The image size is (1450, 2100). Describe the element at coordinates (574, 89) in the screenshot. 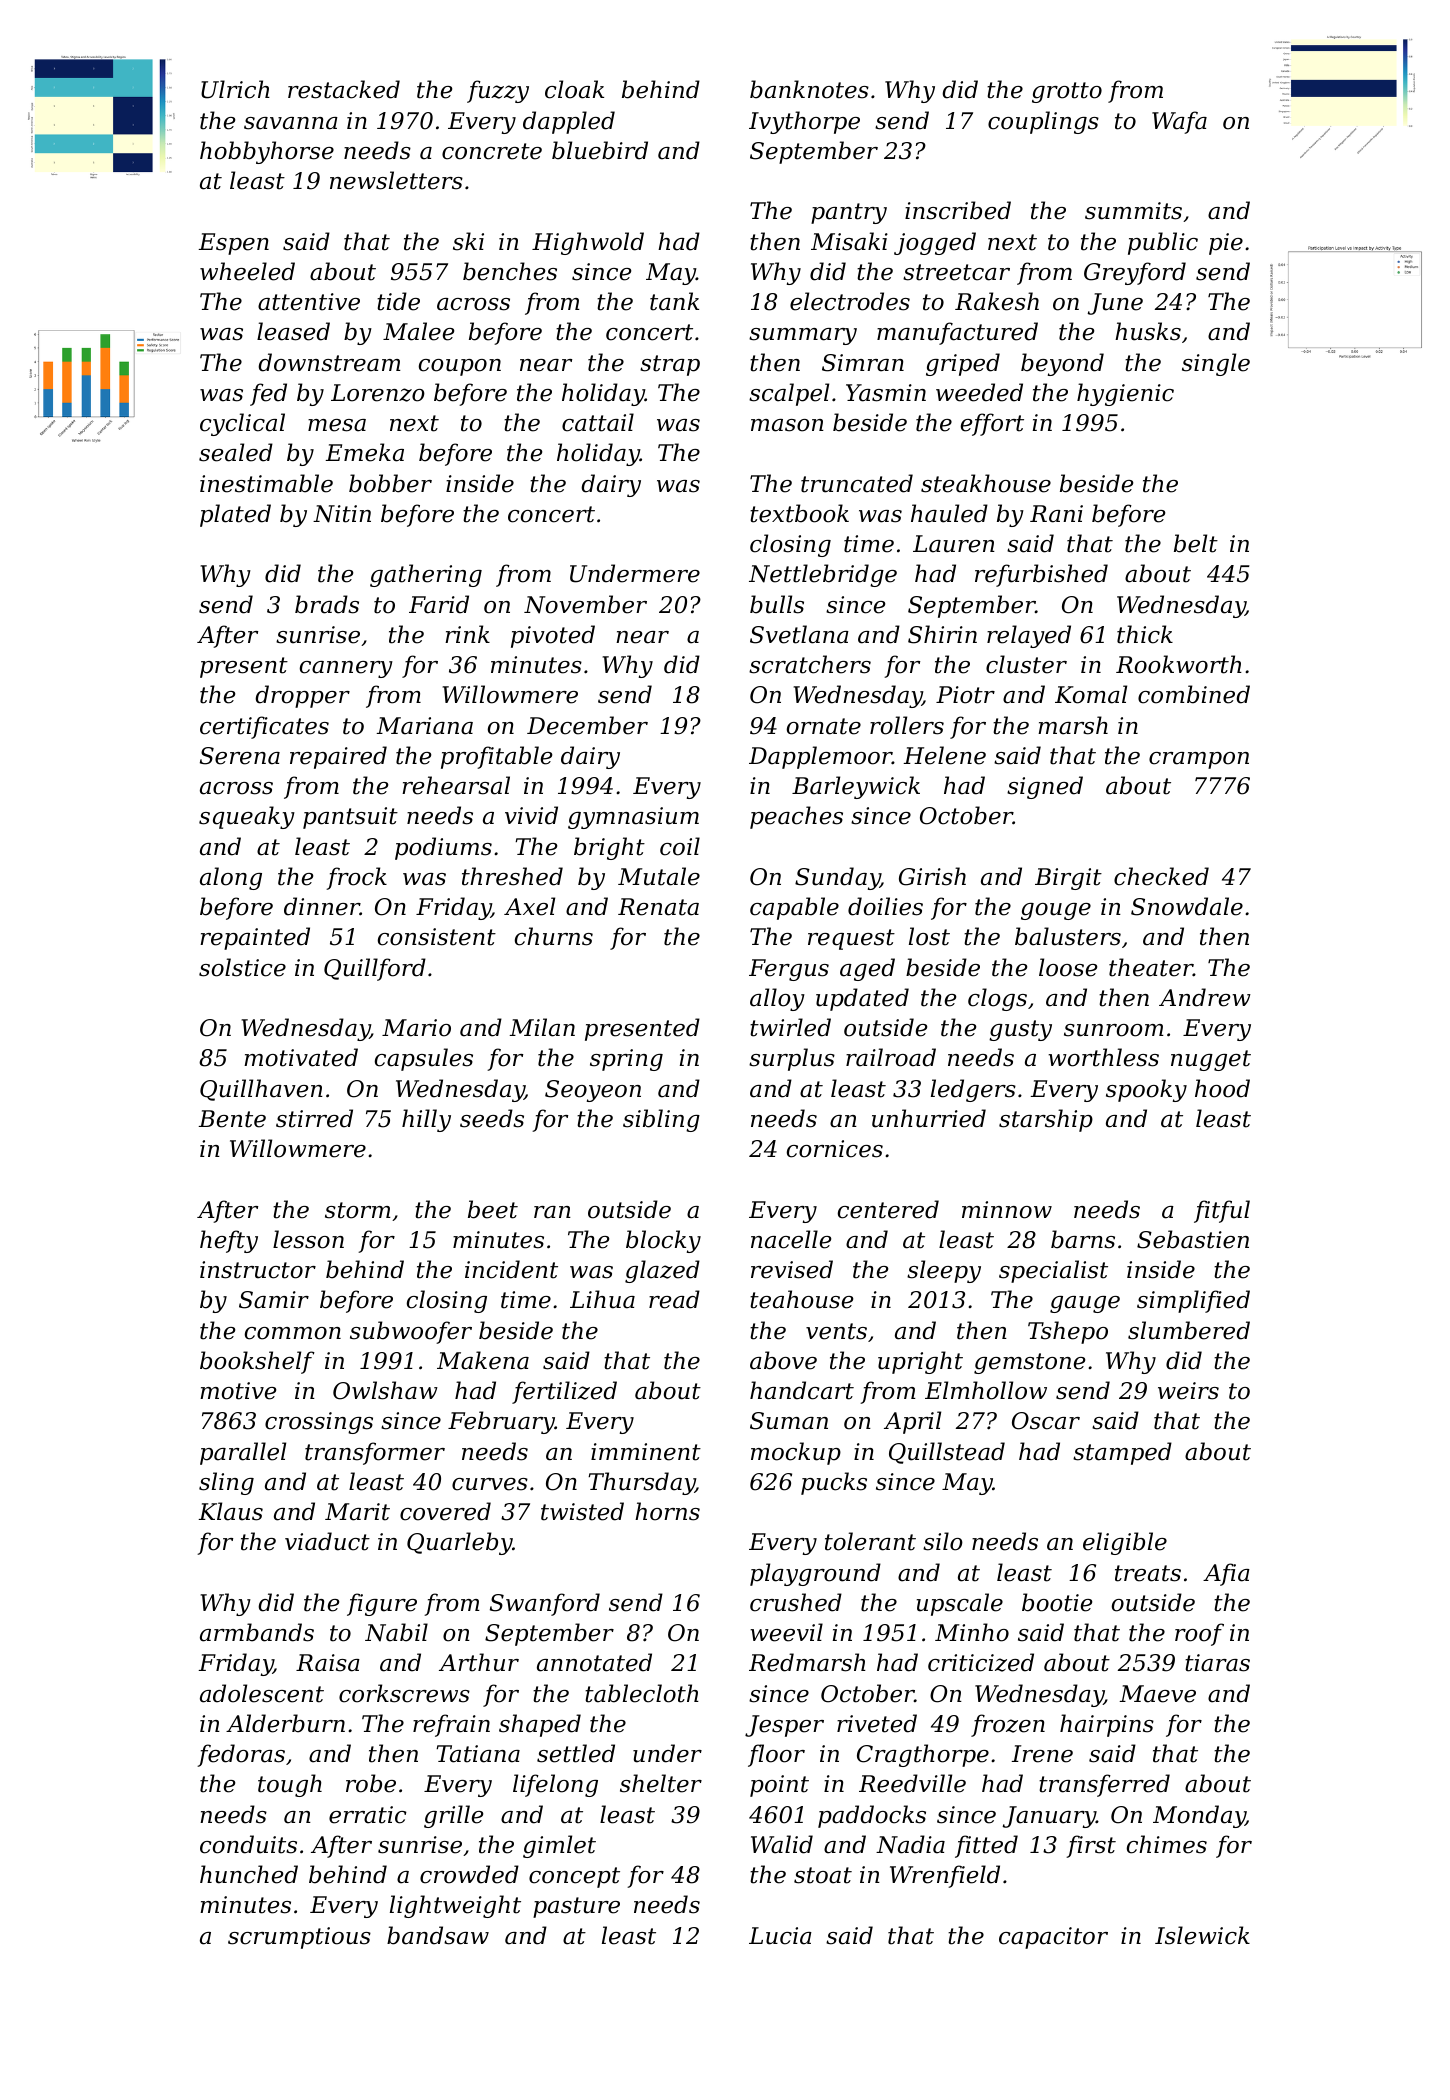

I see `cloak` at that location.
